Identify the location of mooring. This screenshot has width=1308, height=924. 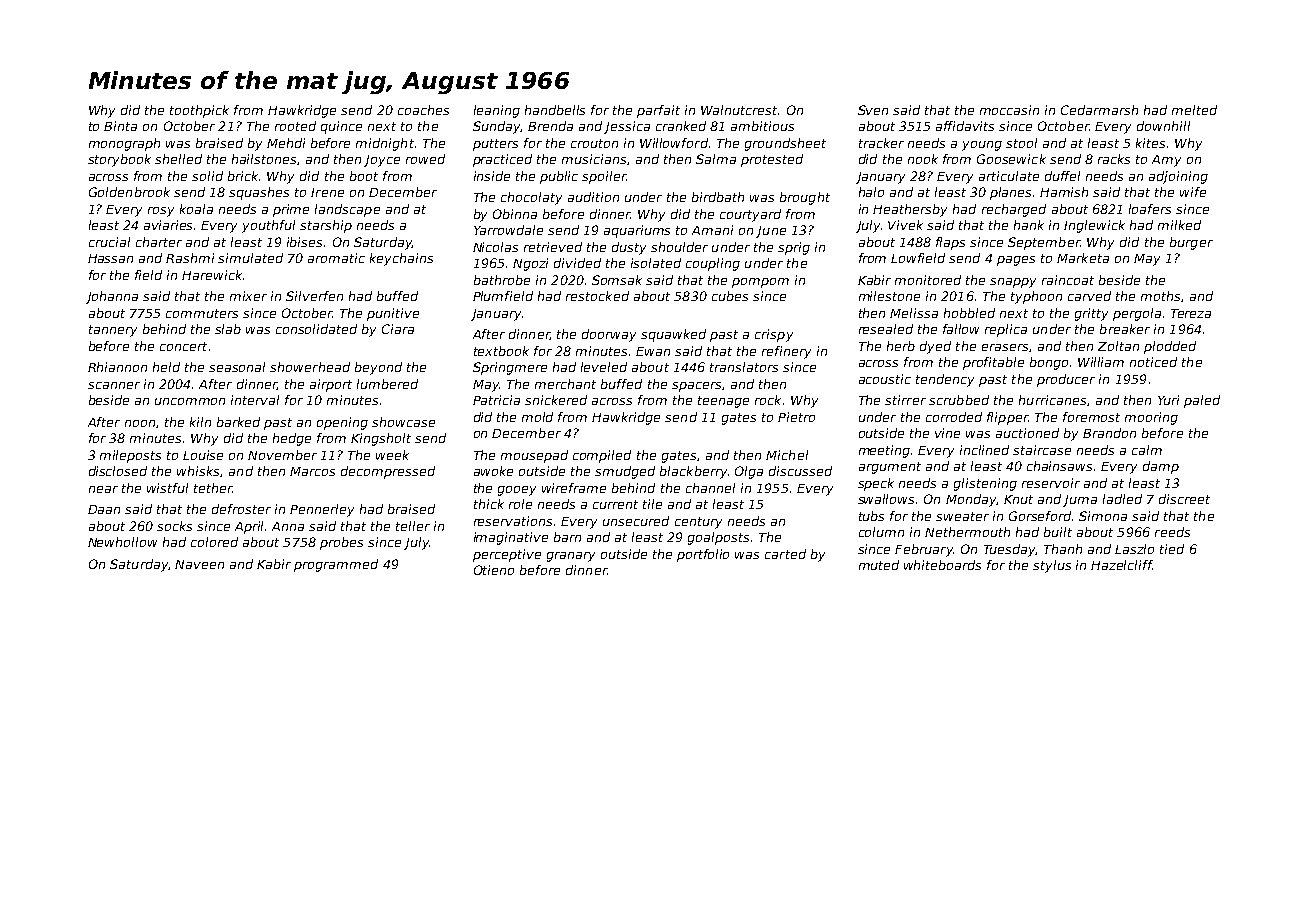
(1151, 418).
